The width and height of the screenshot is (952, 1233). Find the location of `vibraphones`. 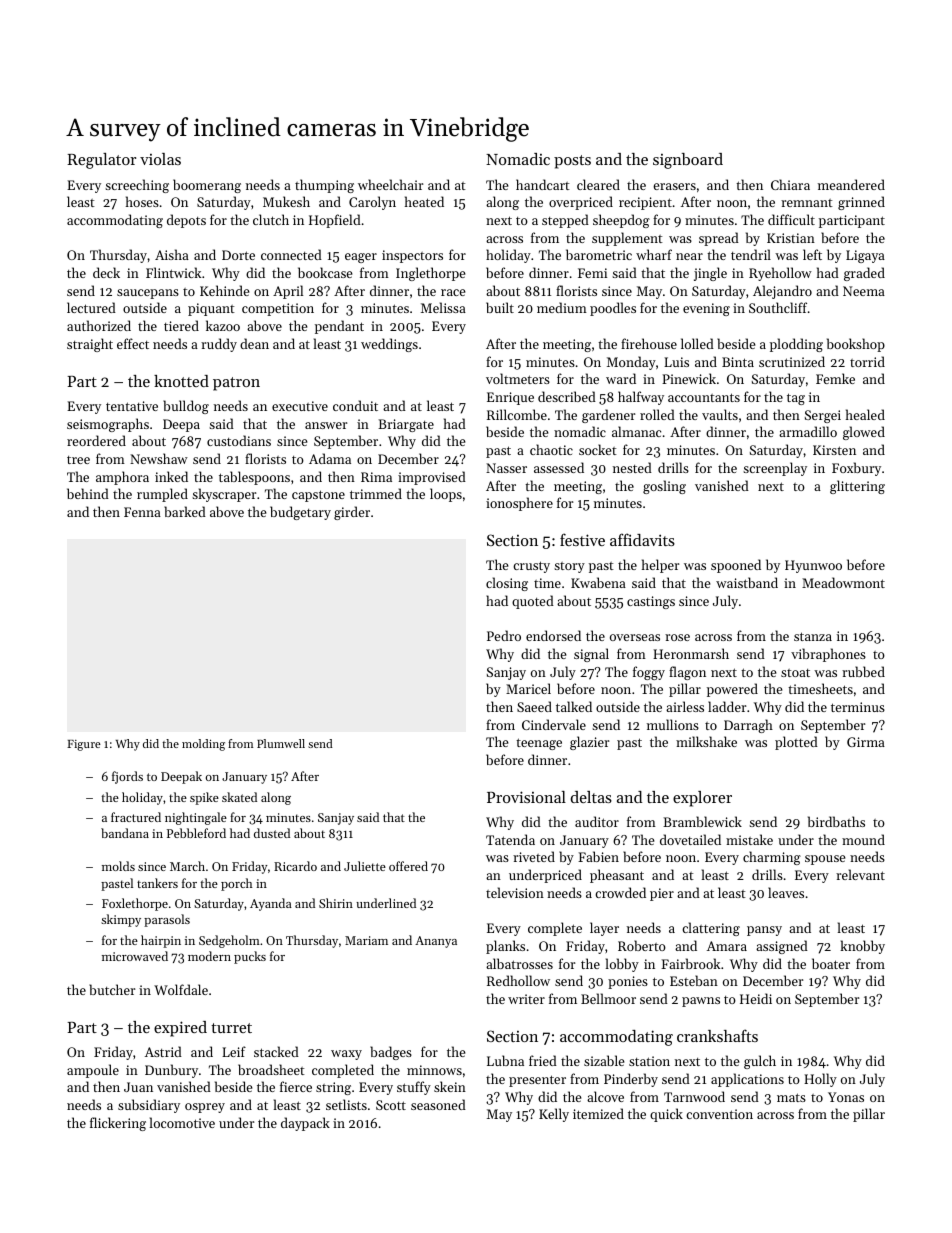

vibraphones is located at coordinates (828, 655).
